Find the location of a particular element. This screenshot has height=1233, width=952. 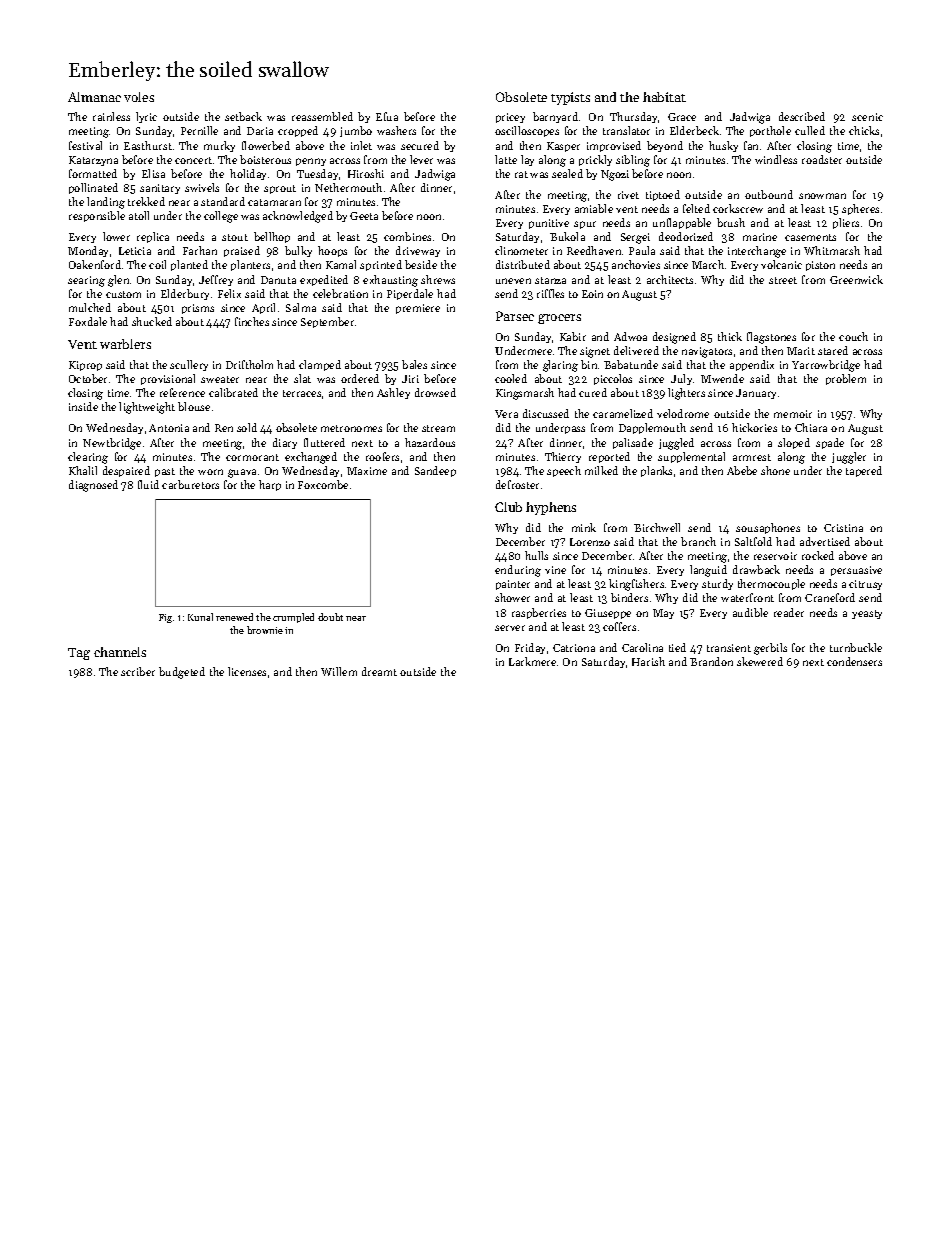

sousaphones is located at coordinates (768, 528).
